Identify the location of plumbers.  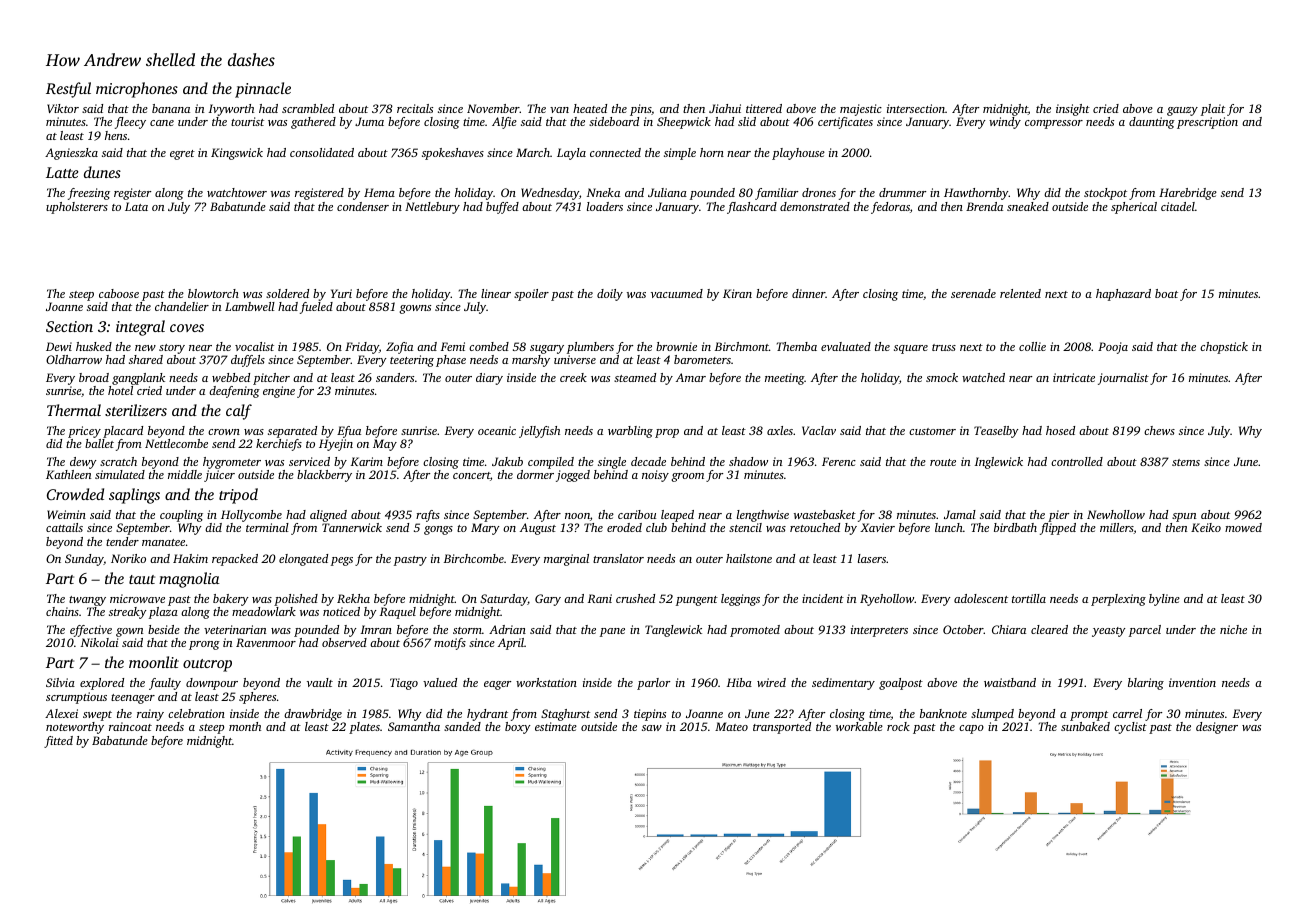
(590, 348).
